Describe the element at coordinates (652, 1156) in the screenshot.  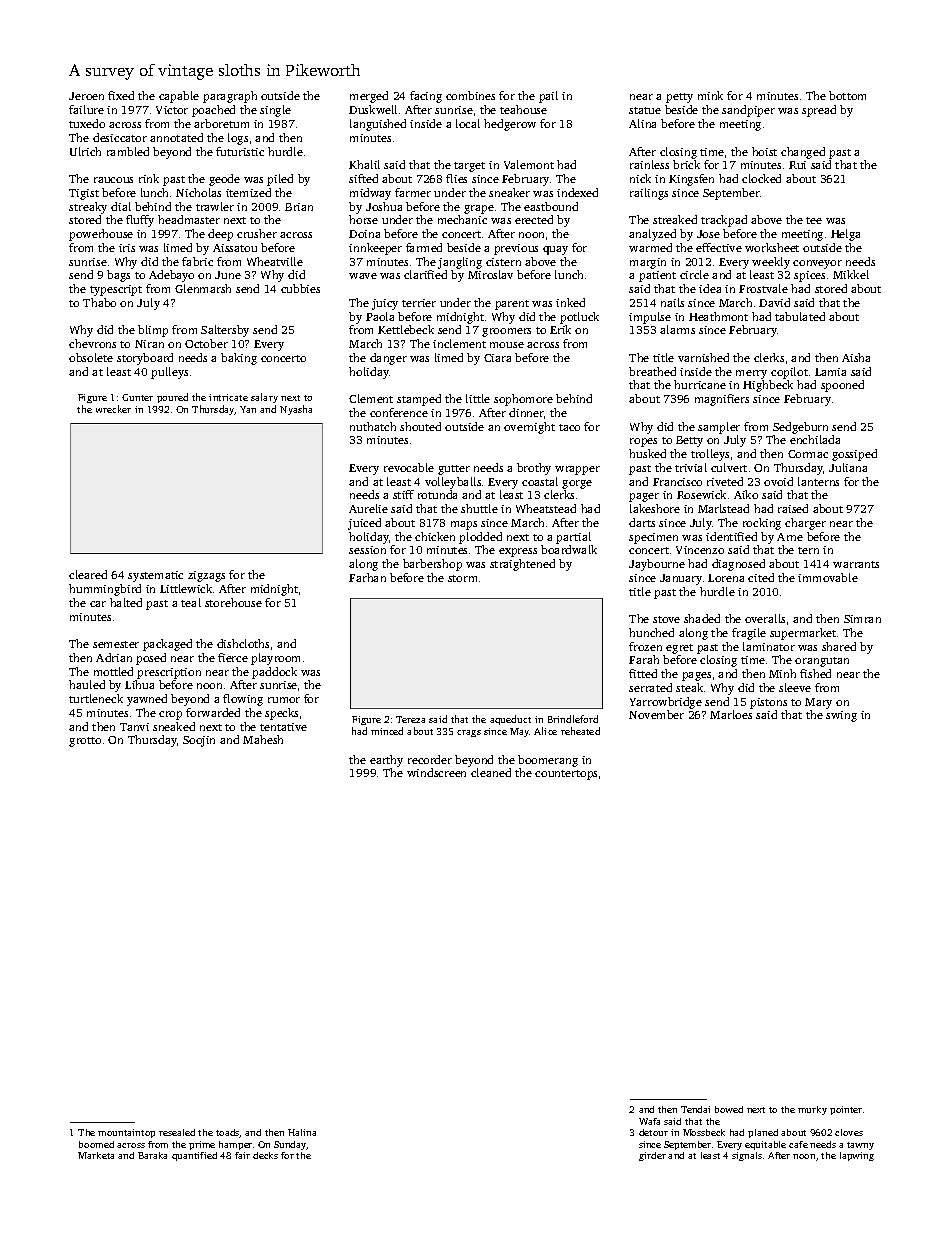
I see `girder` at that location.
